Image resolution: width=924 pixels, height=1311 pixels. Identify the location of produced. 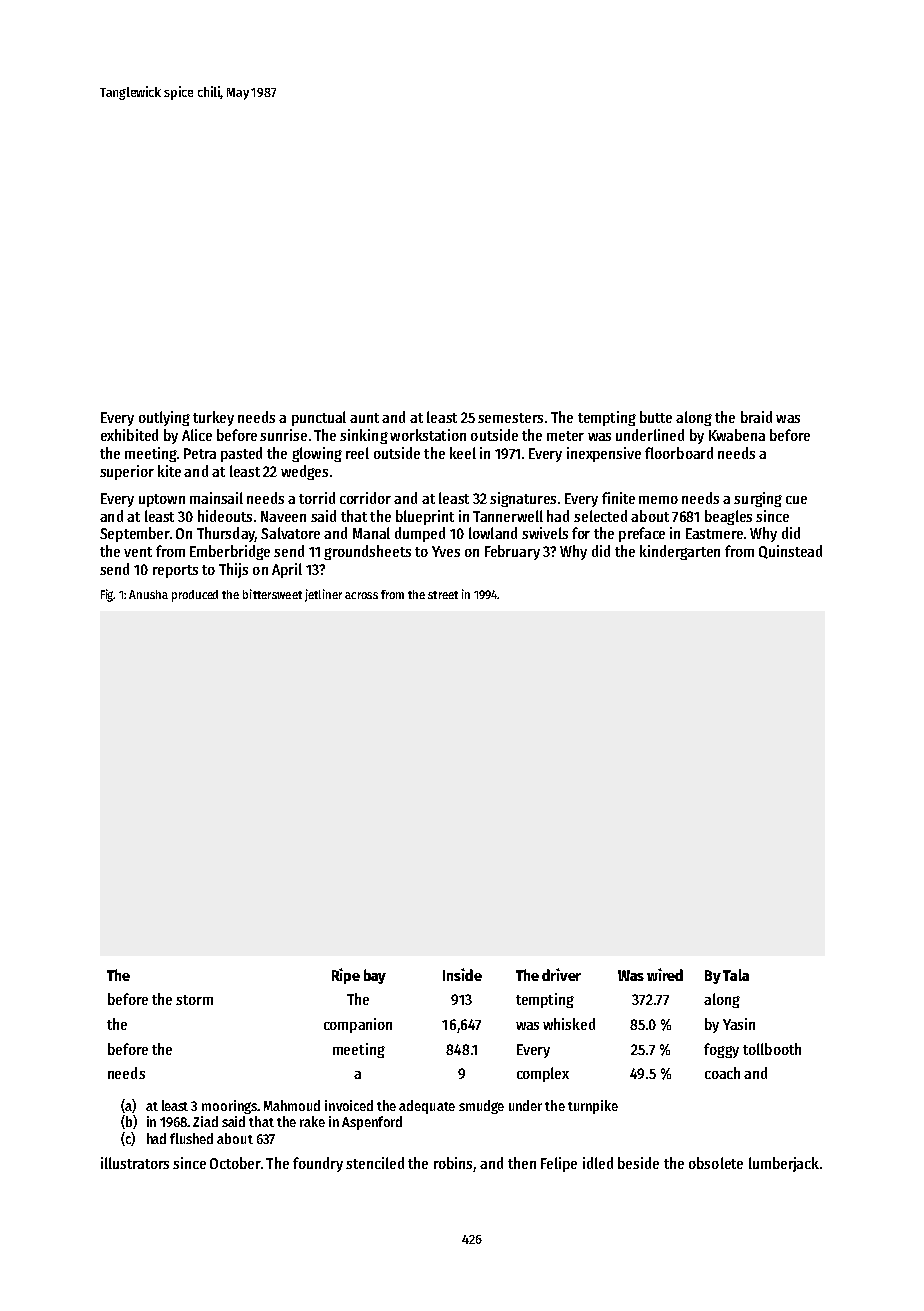
(195, 596).
